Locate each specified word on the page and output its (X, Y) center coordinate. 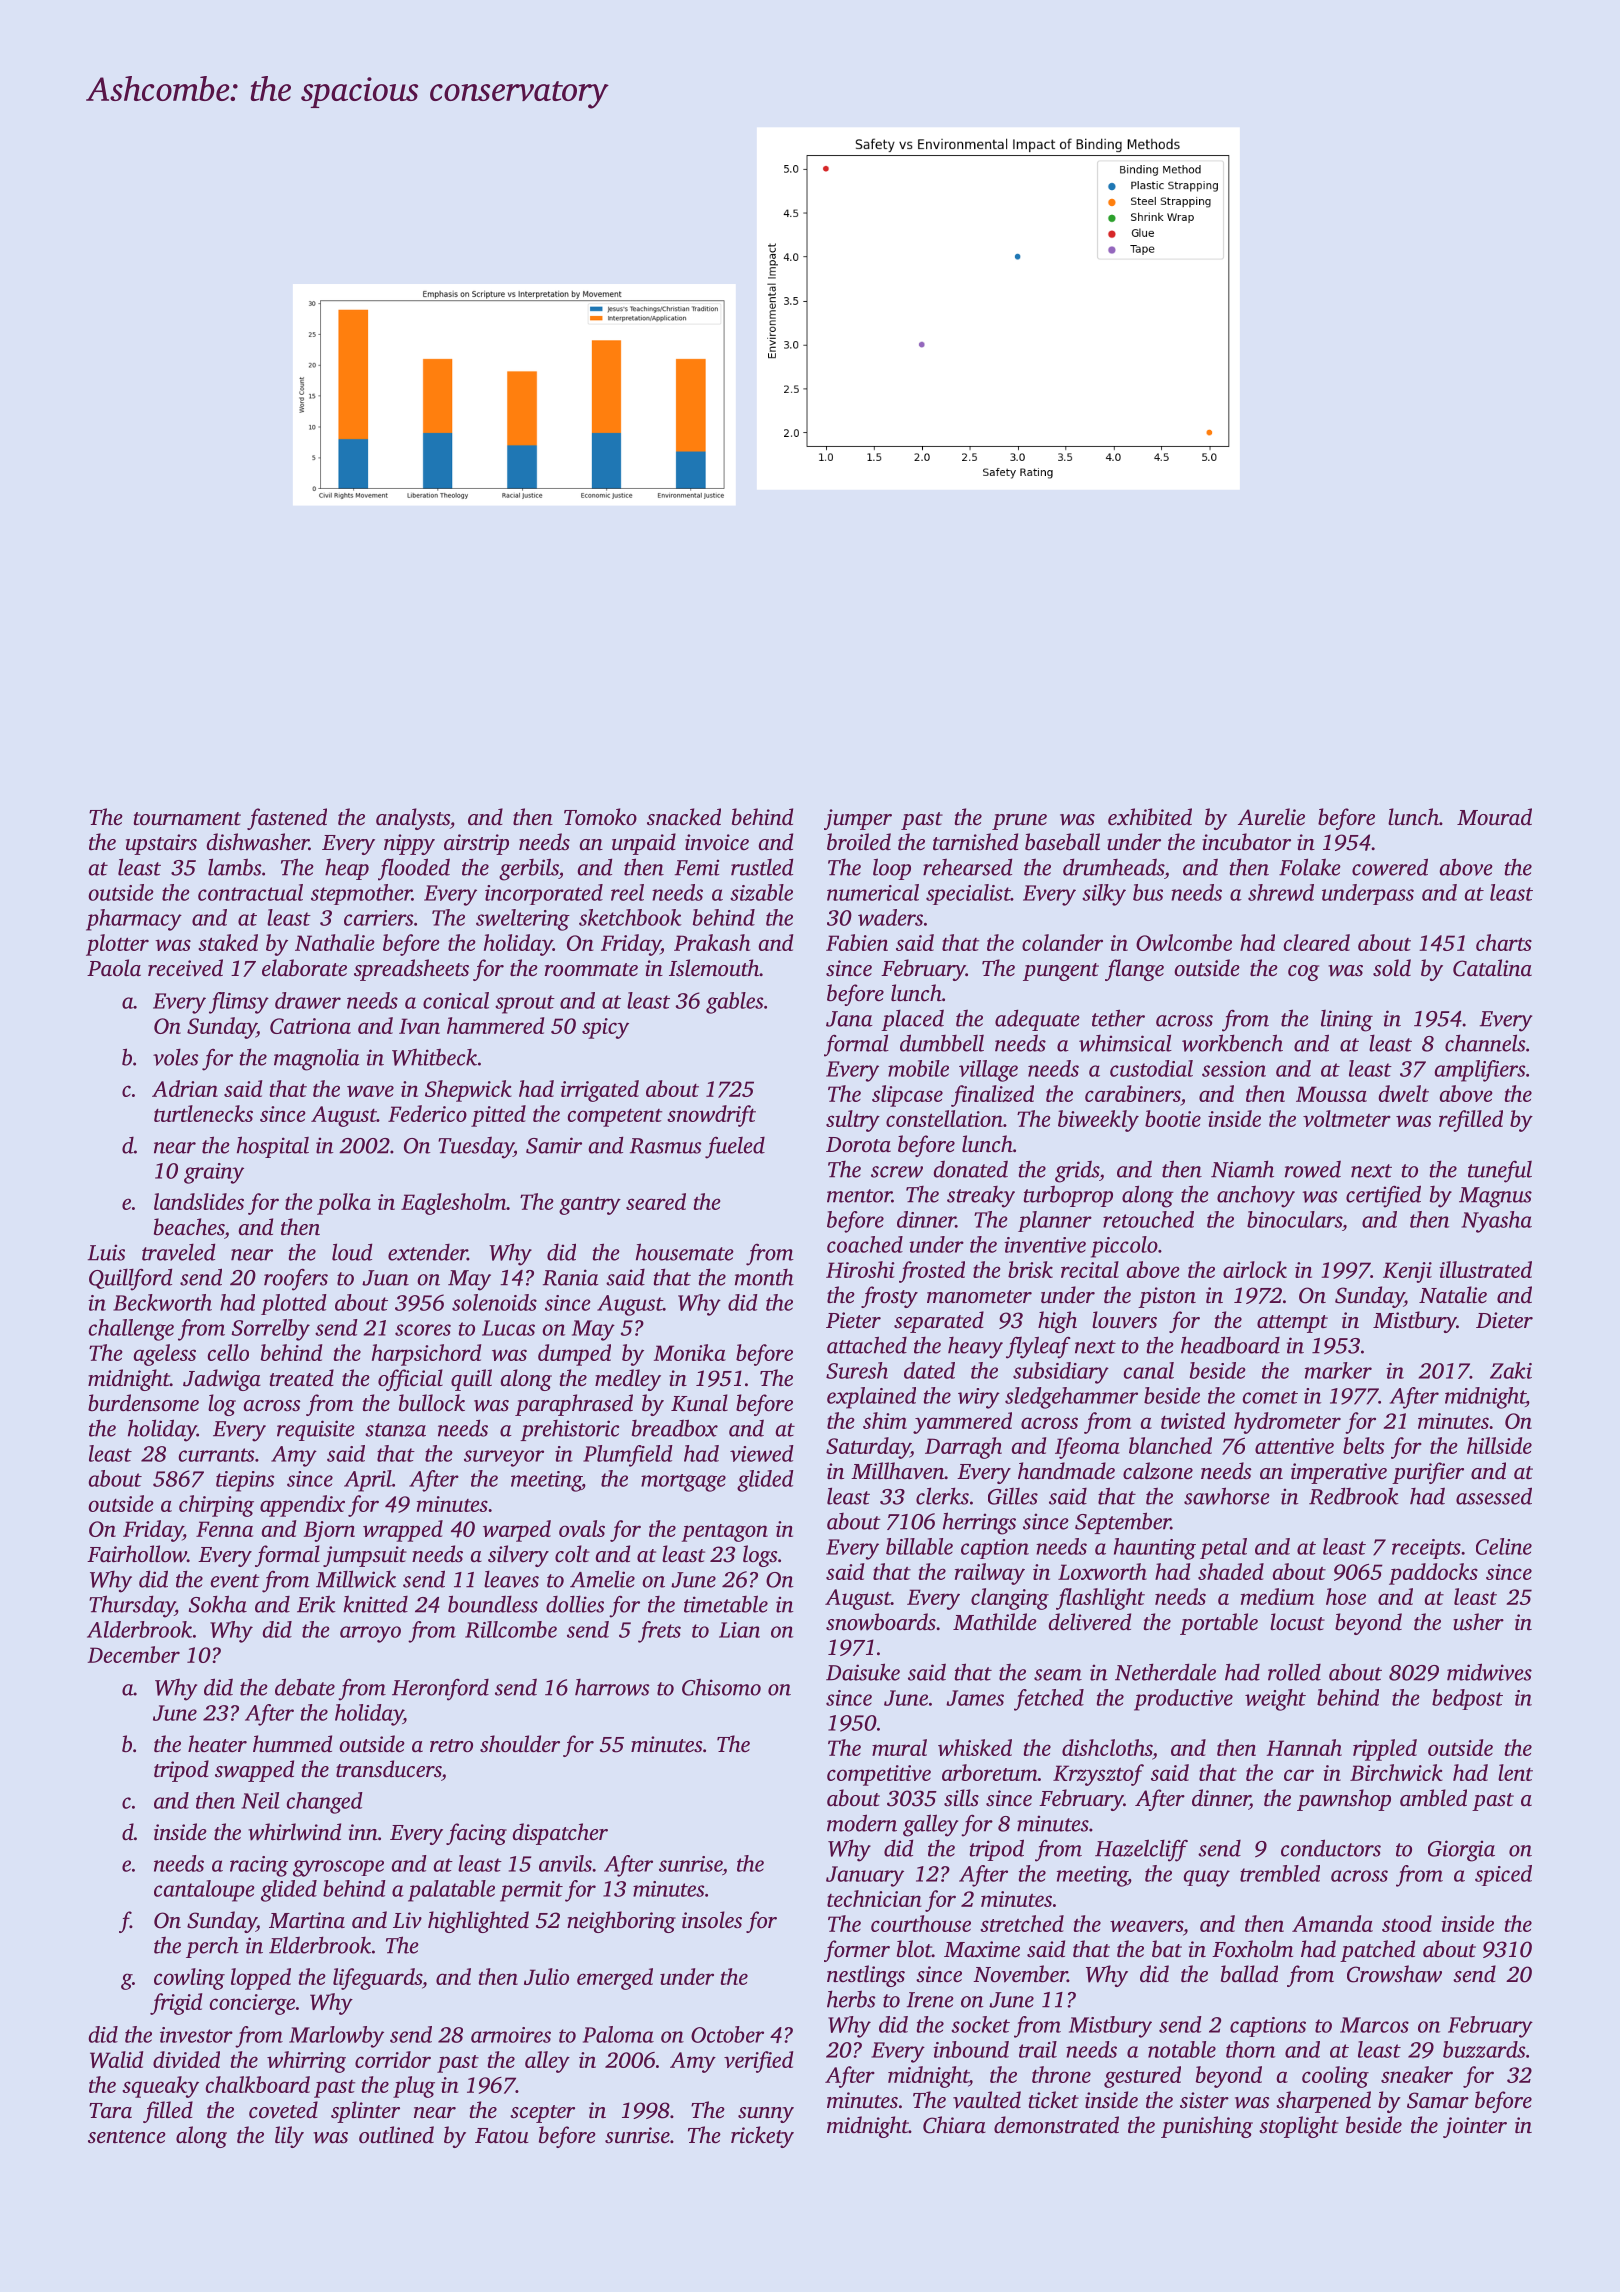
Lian (739, 1630)
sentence (127, 2137)
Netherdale (1165, 1672)
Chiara (954, 2125)
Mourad (1494, 817)
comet (1270, 1397)
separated (939, 1322)
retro (451, 1745)
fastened (287, 819)
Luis (106, 1252)
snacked (684, 817)
